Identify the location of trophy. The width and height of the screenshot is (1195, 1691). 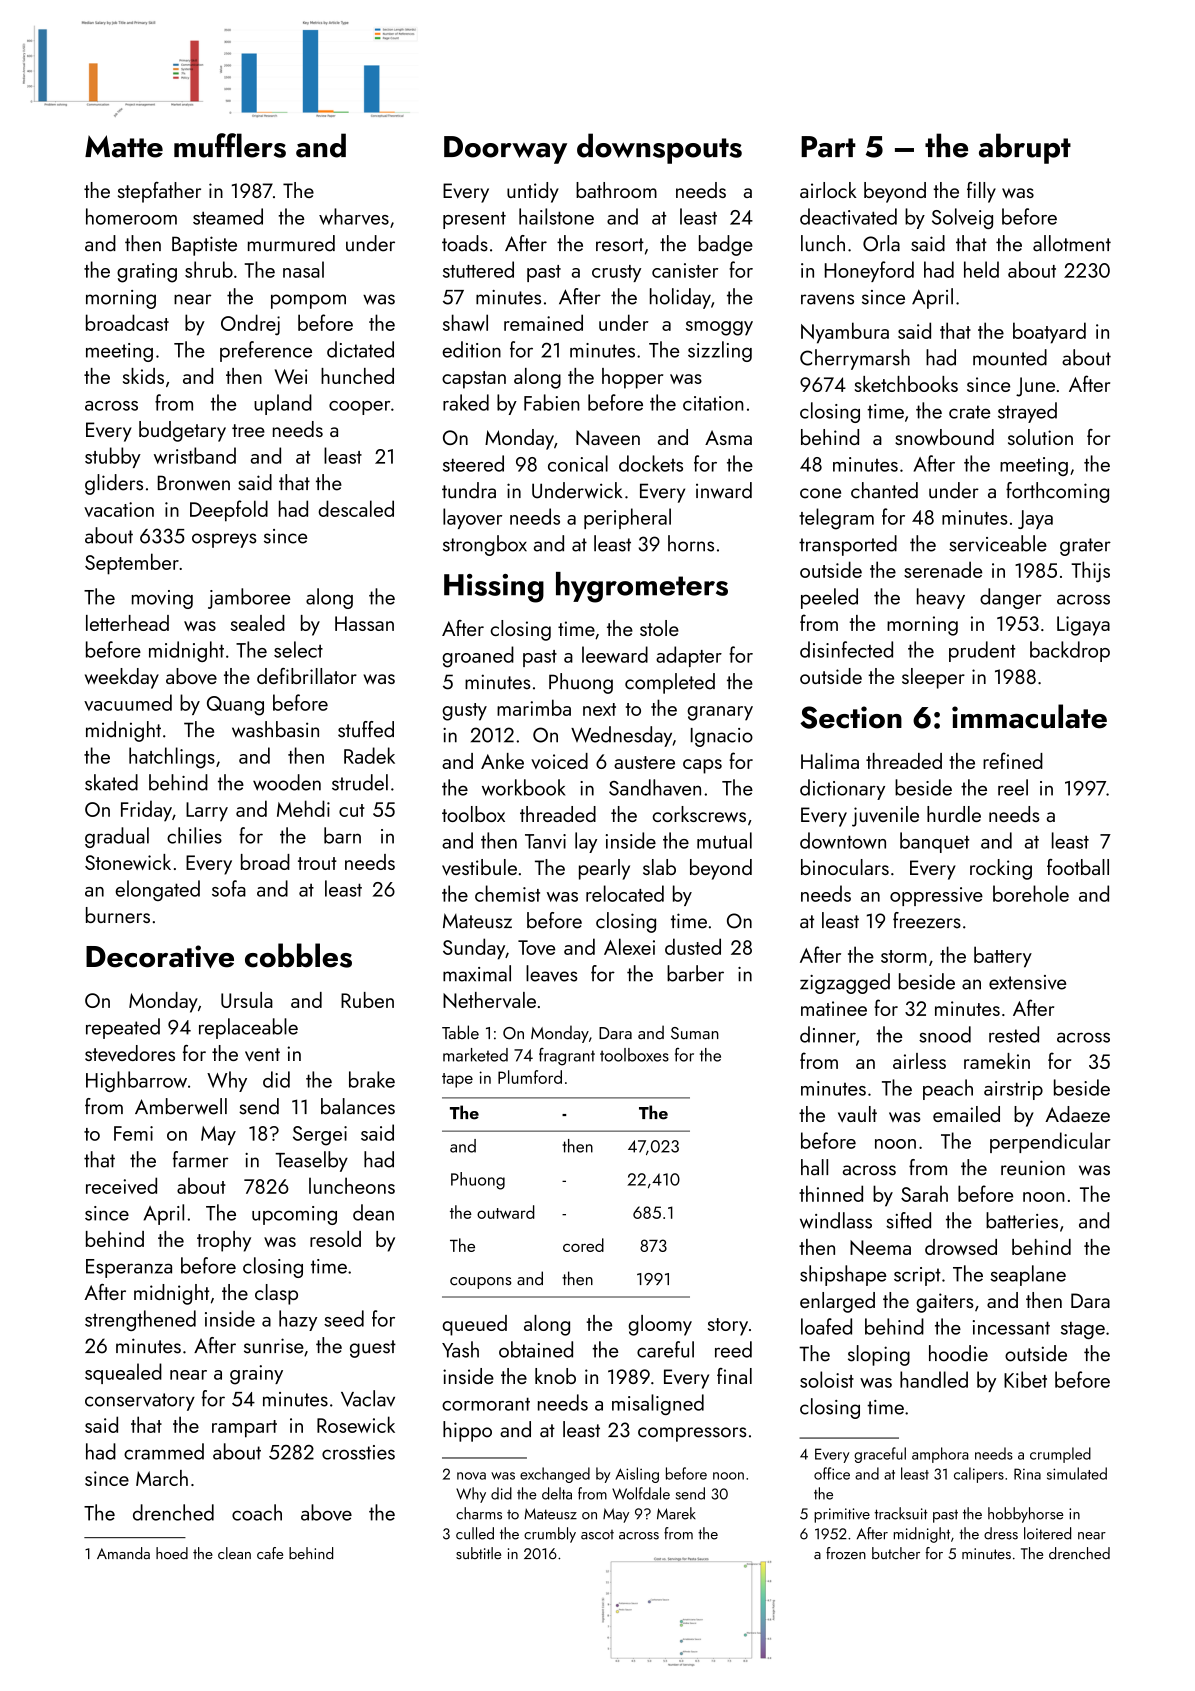
(224, 1241).
